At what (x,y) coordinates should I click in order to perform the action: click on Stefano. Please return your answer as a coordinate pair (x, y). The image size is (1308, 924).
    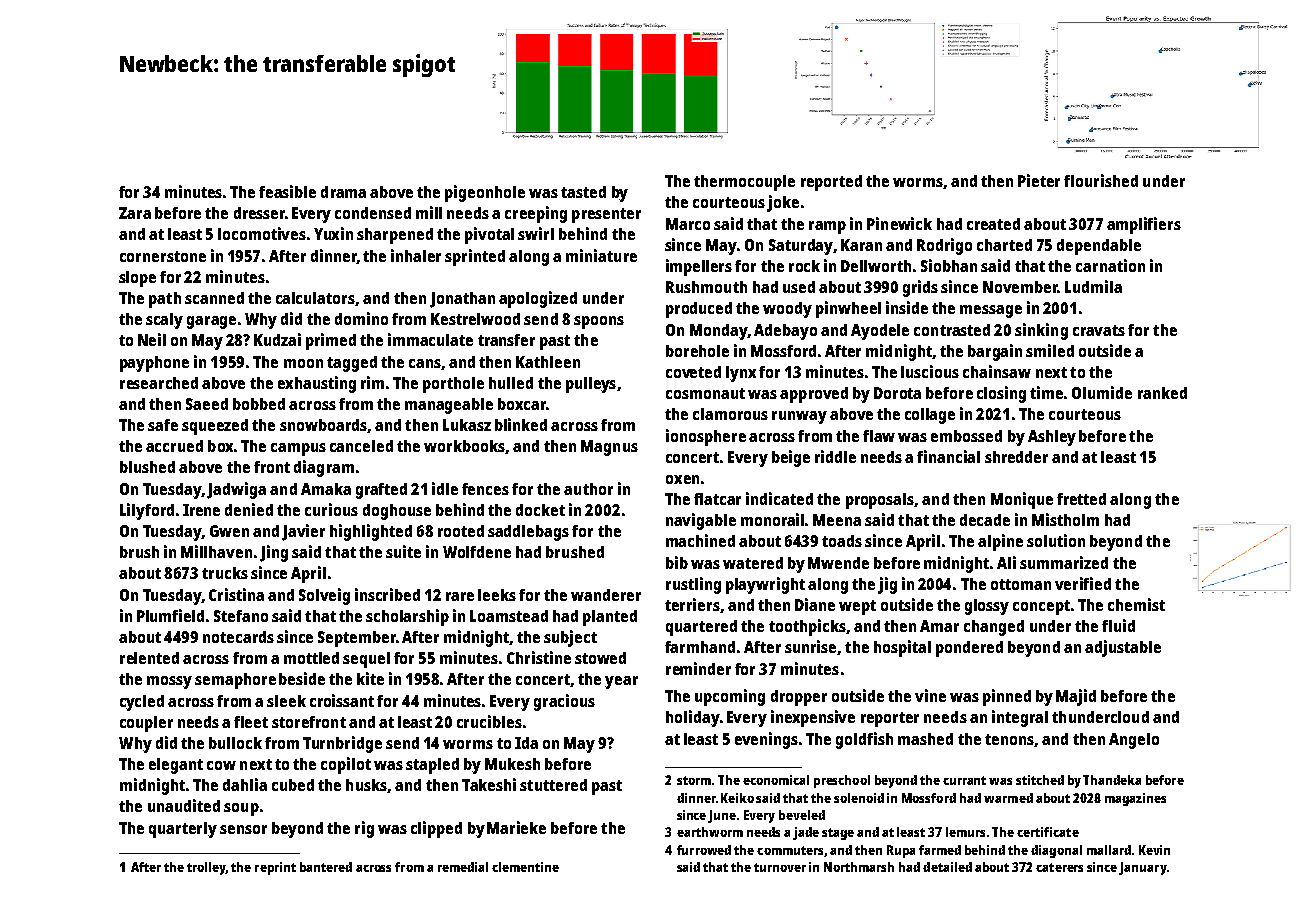
    Looking at the image, I should click on (241, 616).
